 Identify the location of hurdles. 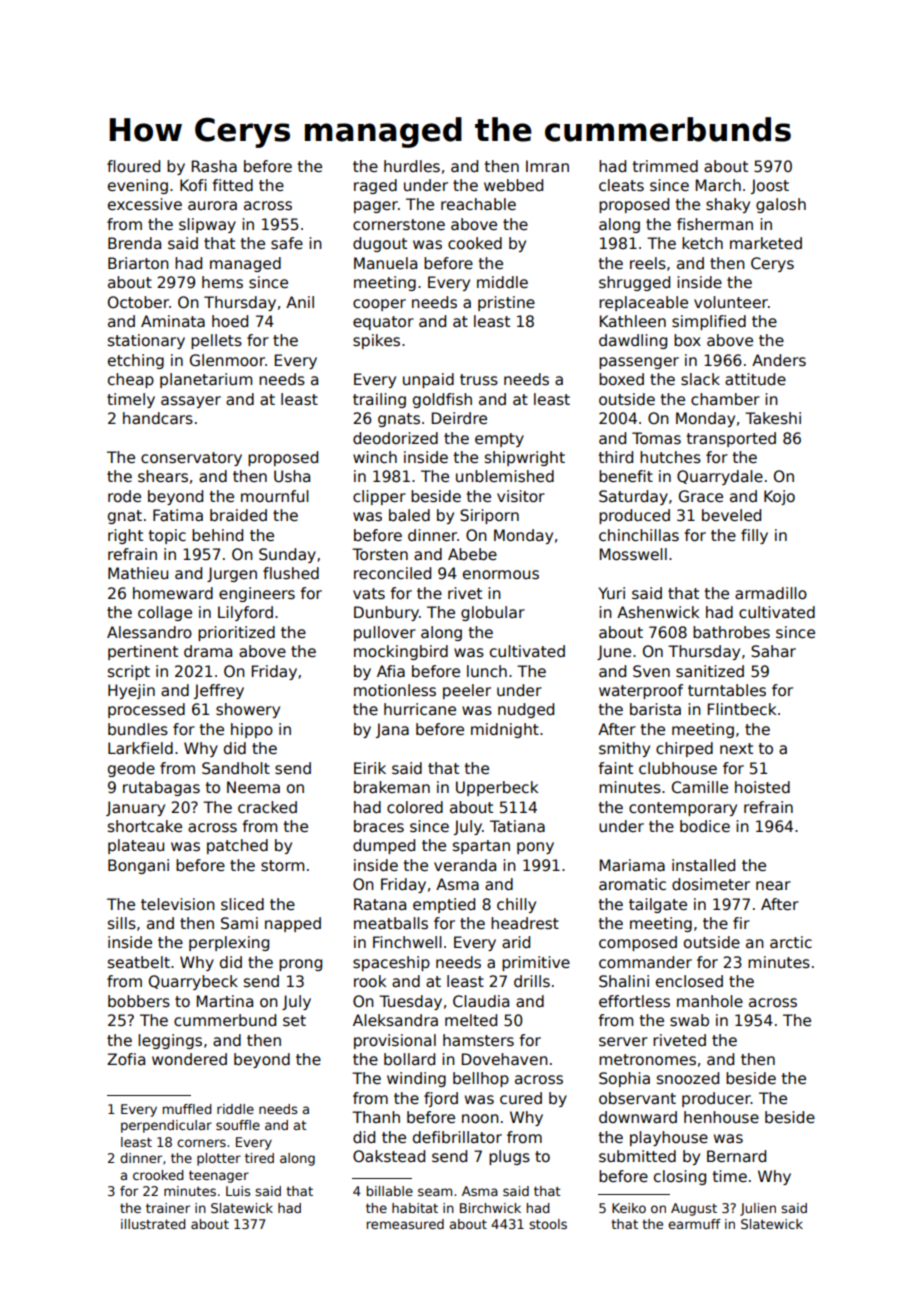
(412, 166).
